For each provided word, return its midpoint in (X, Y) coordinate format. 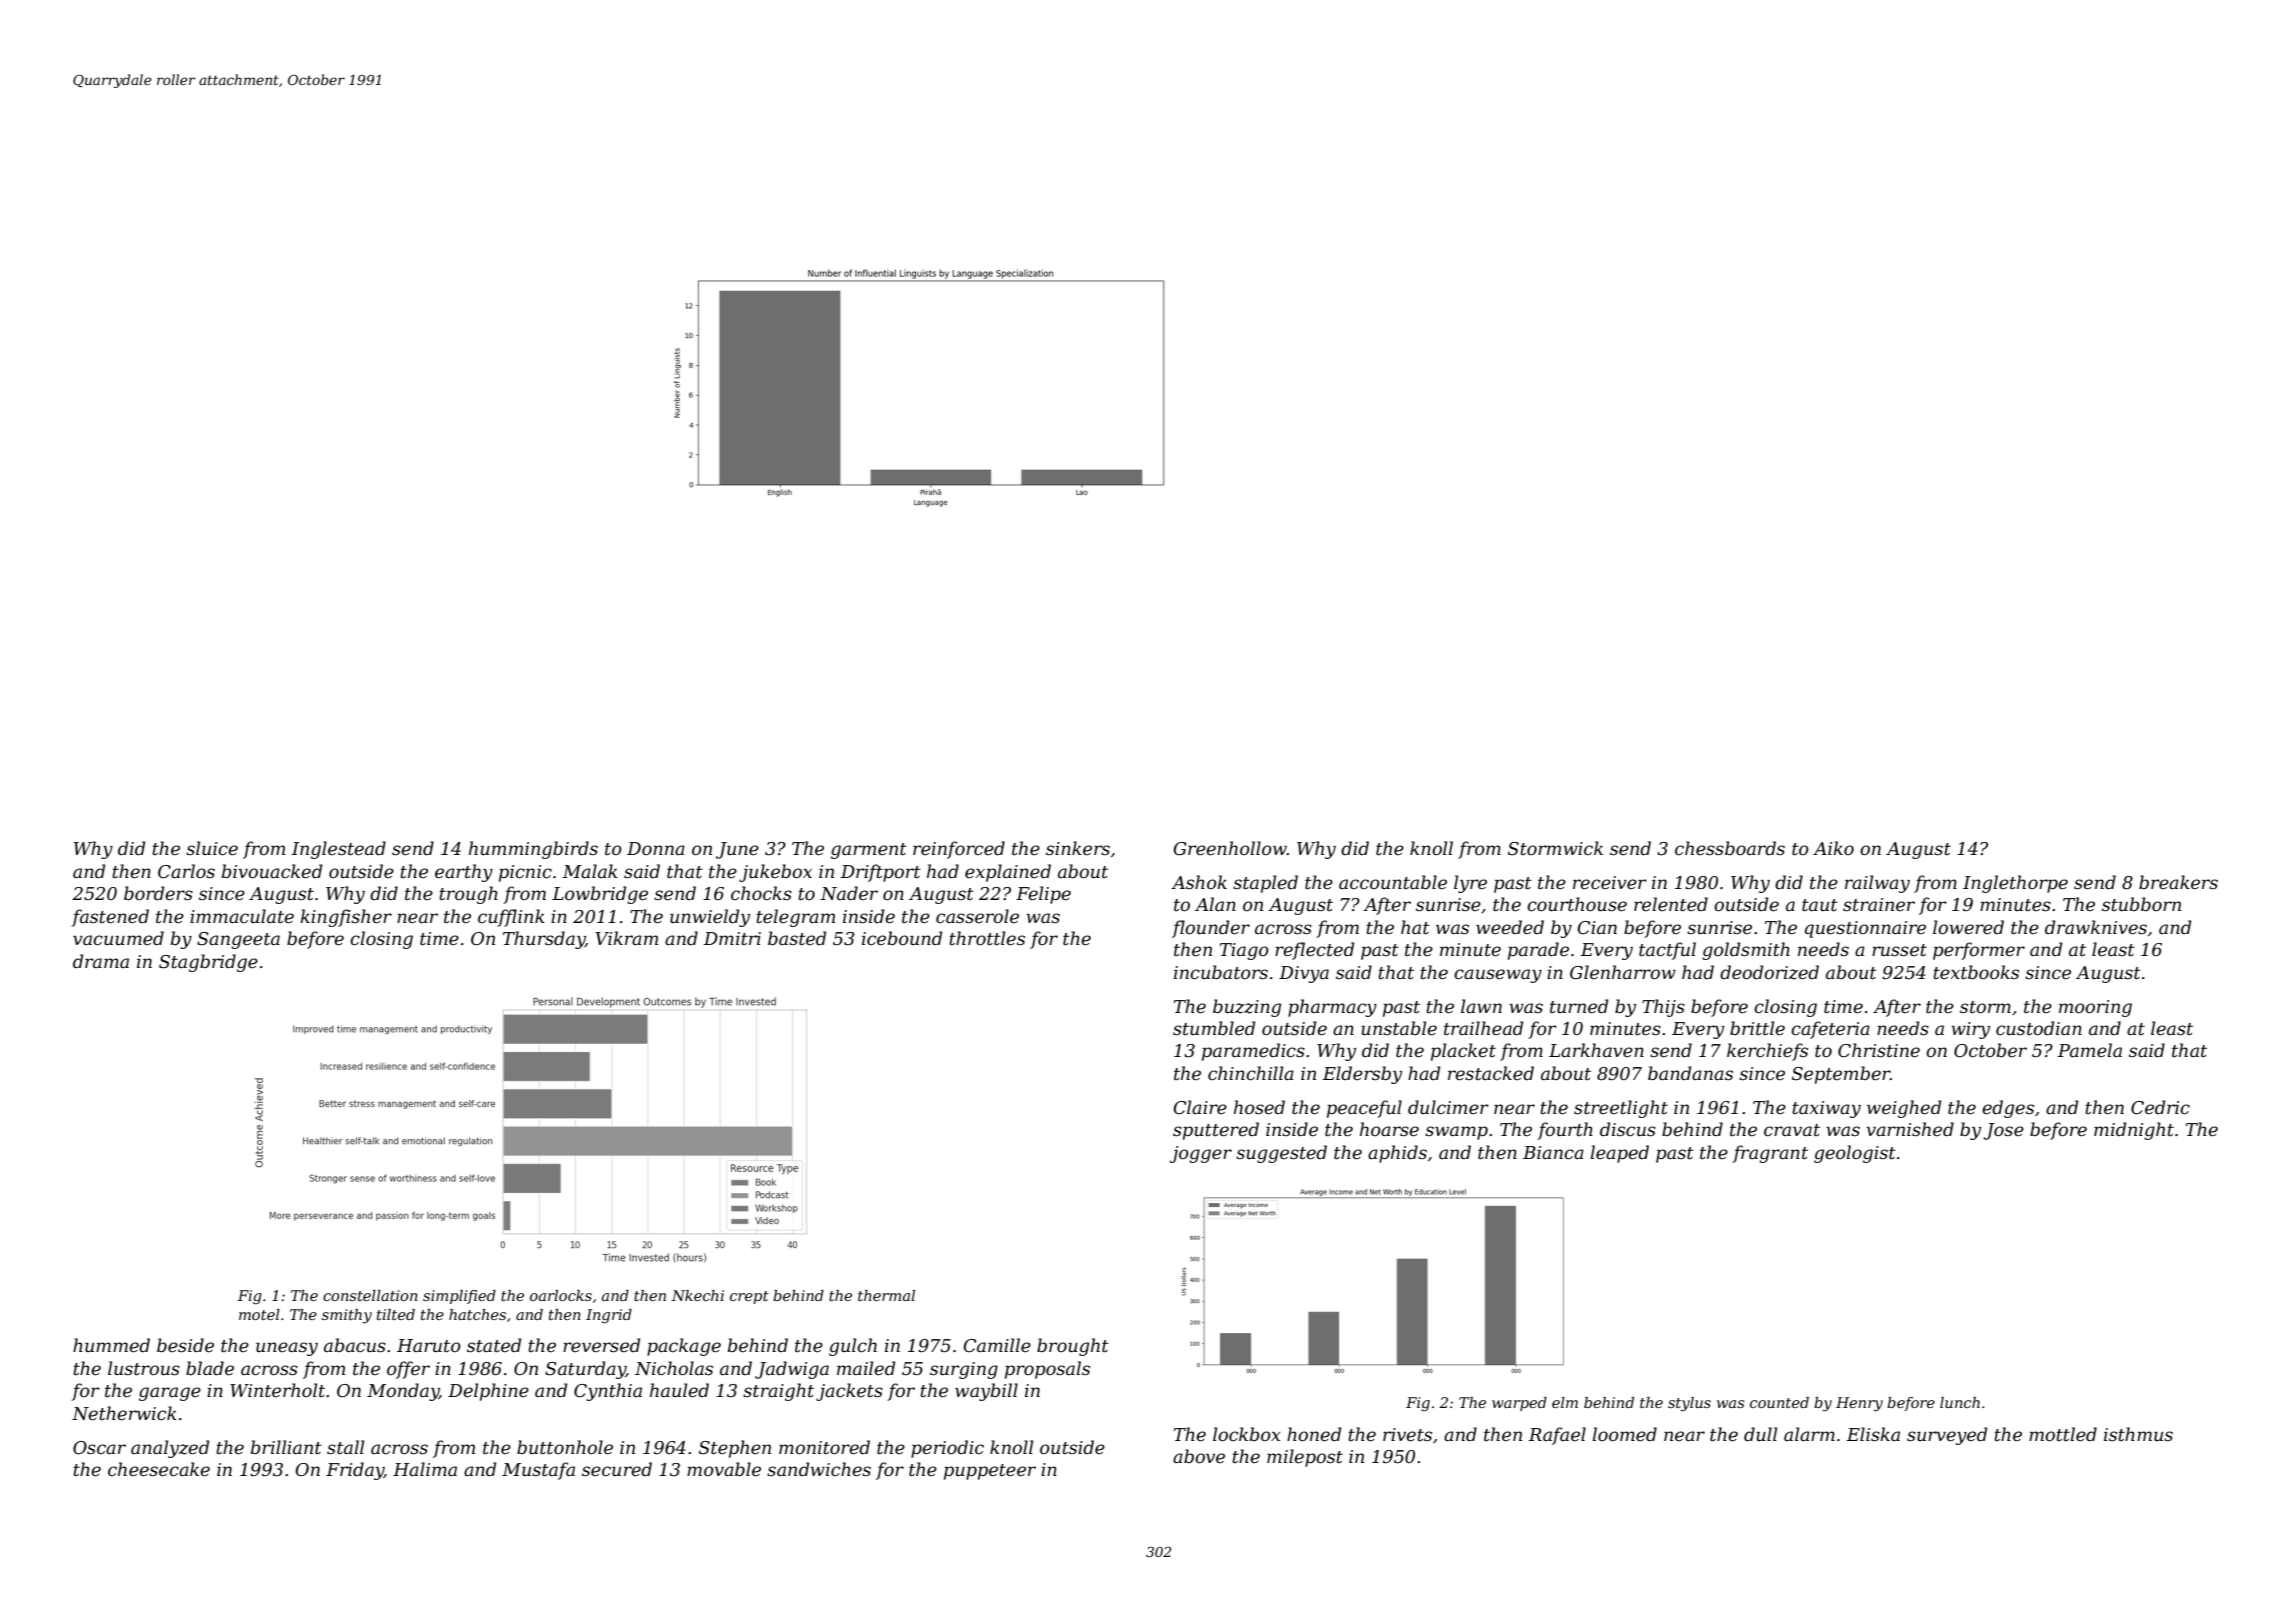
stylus (1689, 1404)
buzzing (1247, 1008)
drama (101, 961)
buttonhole (565, 1447)
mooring (2095, 1008)
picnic (525, 873)
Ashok (1199, 882)
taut (1820, 905)
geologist (1855, 1154)
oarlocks (561, 1295)
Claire (1200, 1107)
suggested (1281, 1154)
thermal (886, 1295)
